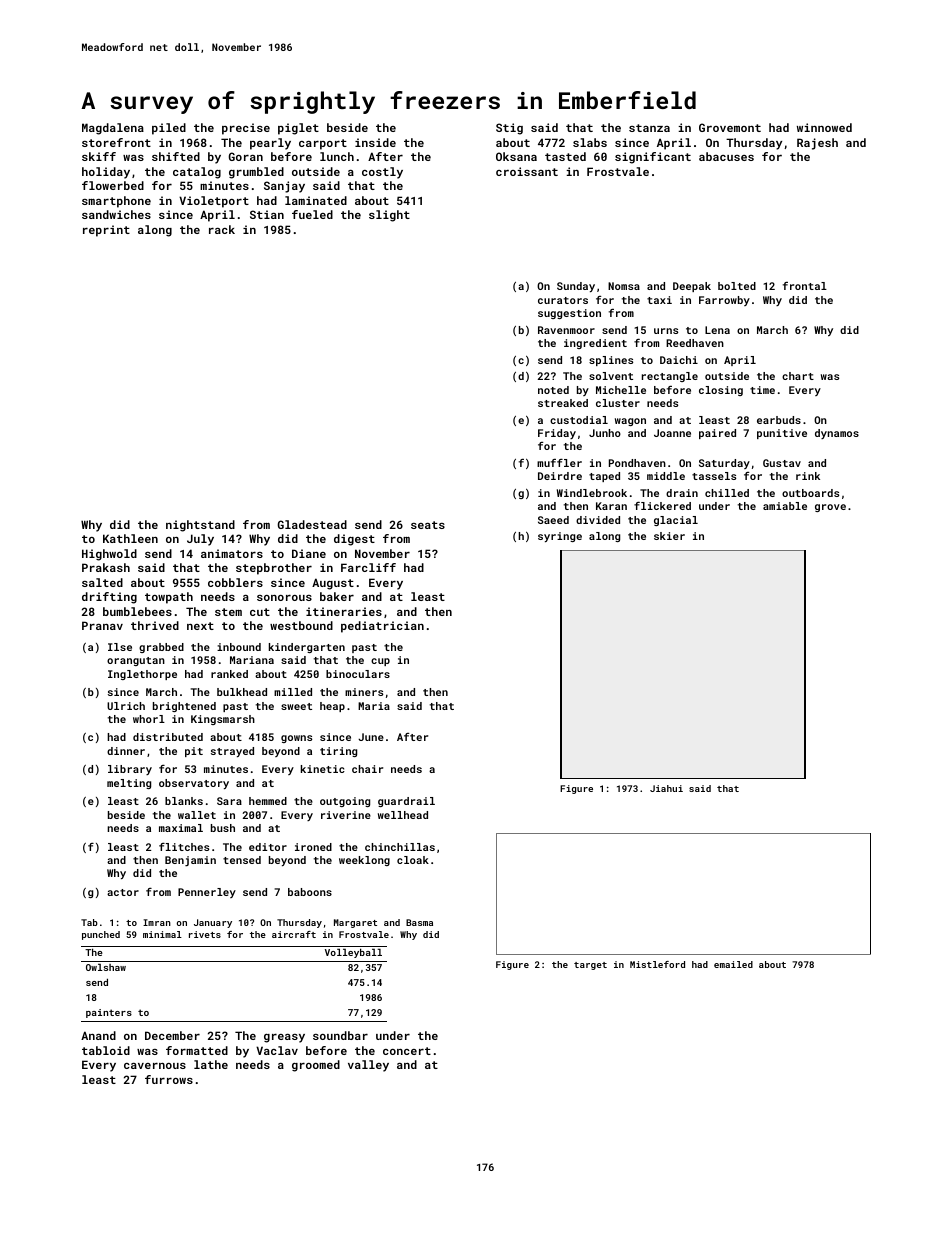 Image resolution: width=952 pixels, height=1233 pixels. What do you see at coordinates (590, 966) in the screenshot?
I see `target` at bounding box center [590, 966].
